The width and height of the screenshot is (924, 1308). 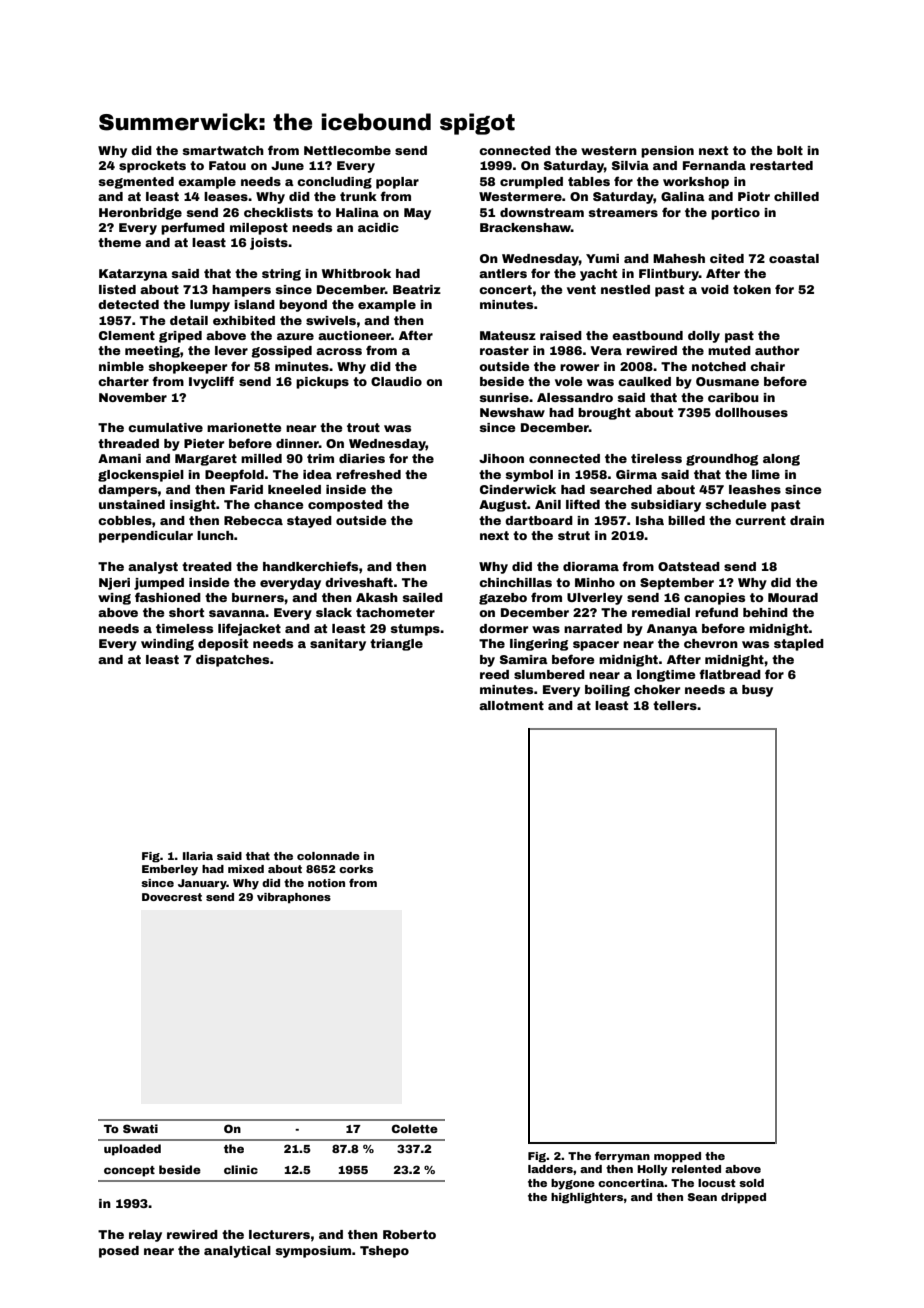 I want to click on ladders, so click(x=550, y=1169).
